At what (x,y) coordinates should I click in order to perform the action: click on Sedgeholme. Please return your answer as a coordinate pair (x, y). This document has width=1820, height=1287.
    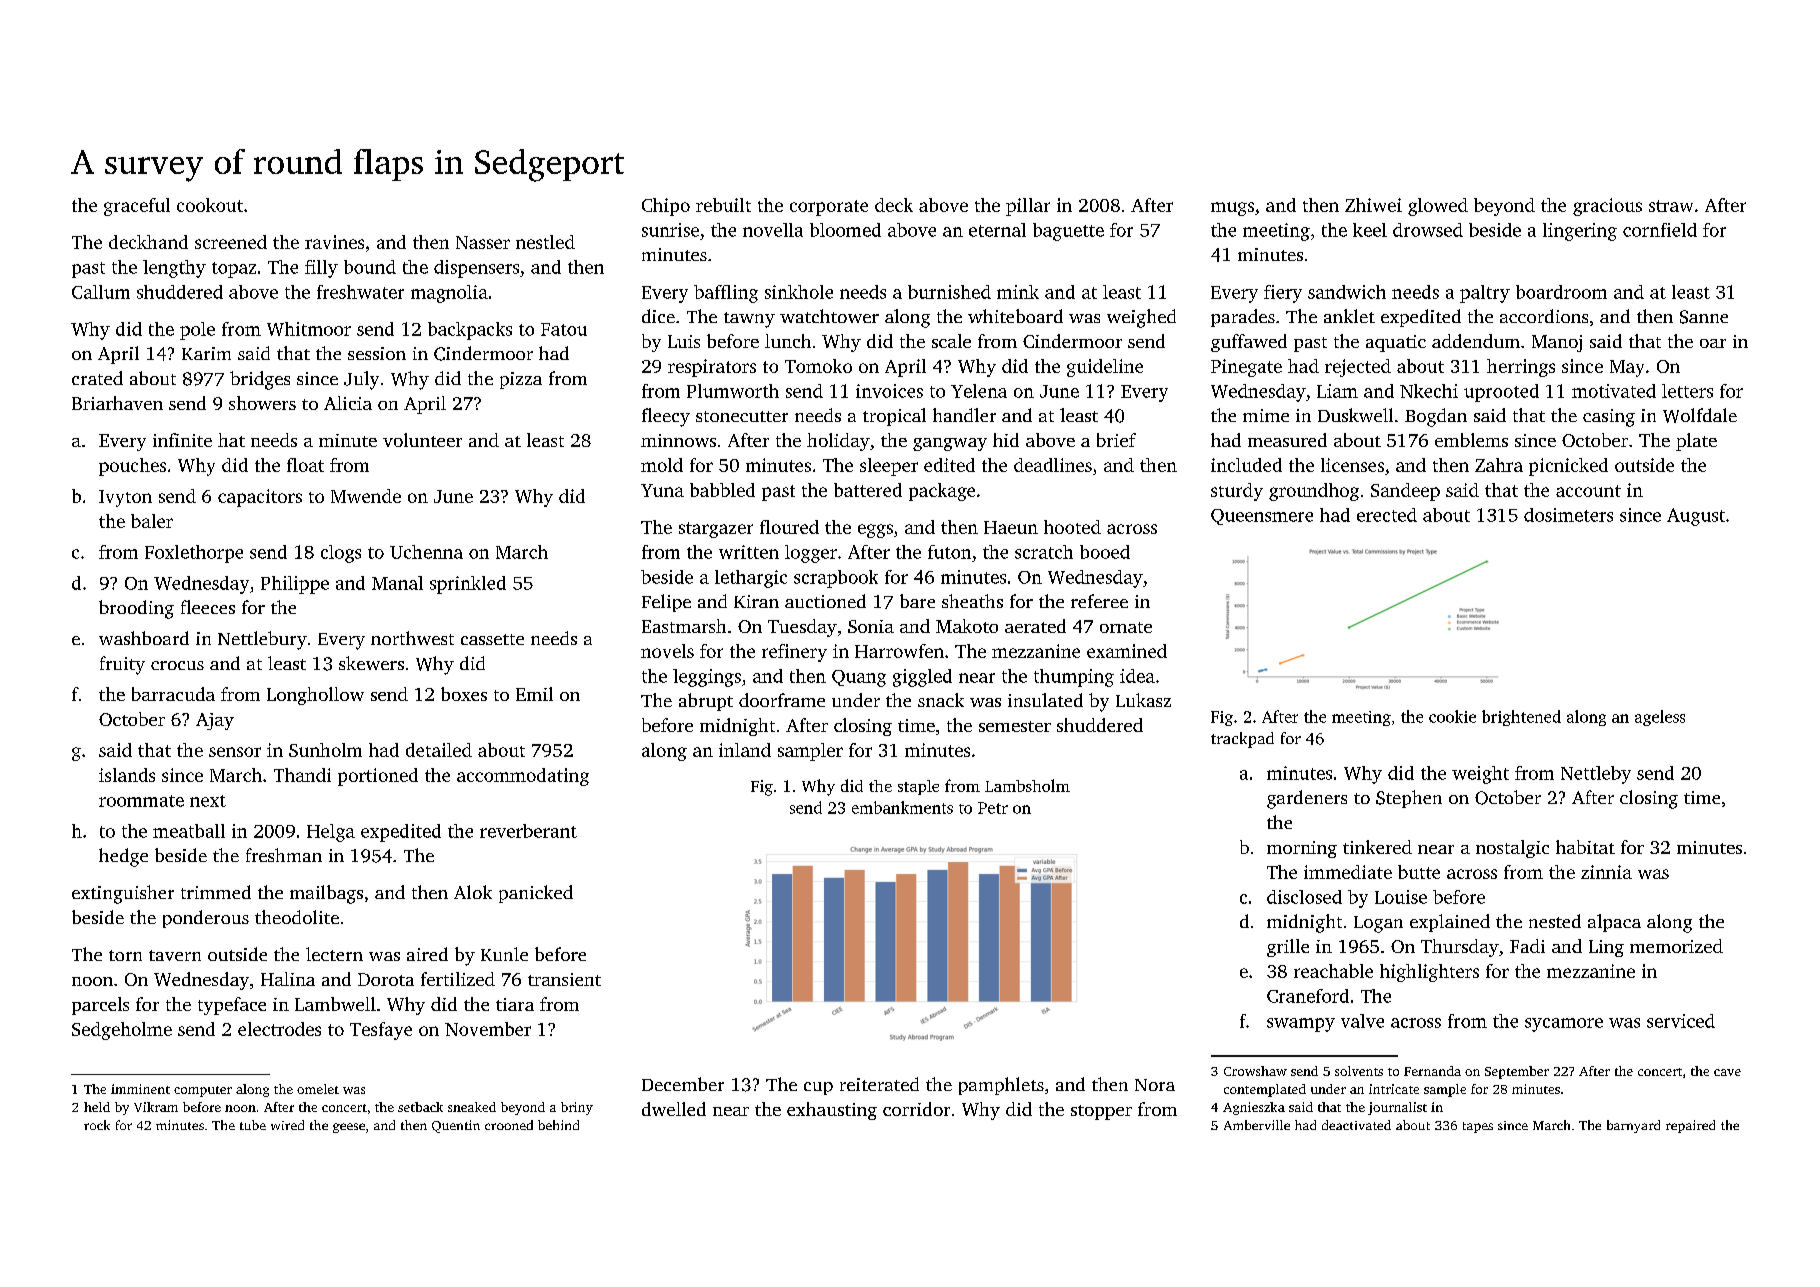
    Looking at the image, I should click on (122, 1031).
